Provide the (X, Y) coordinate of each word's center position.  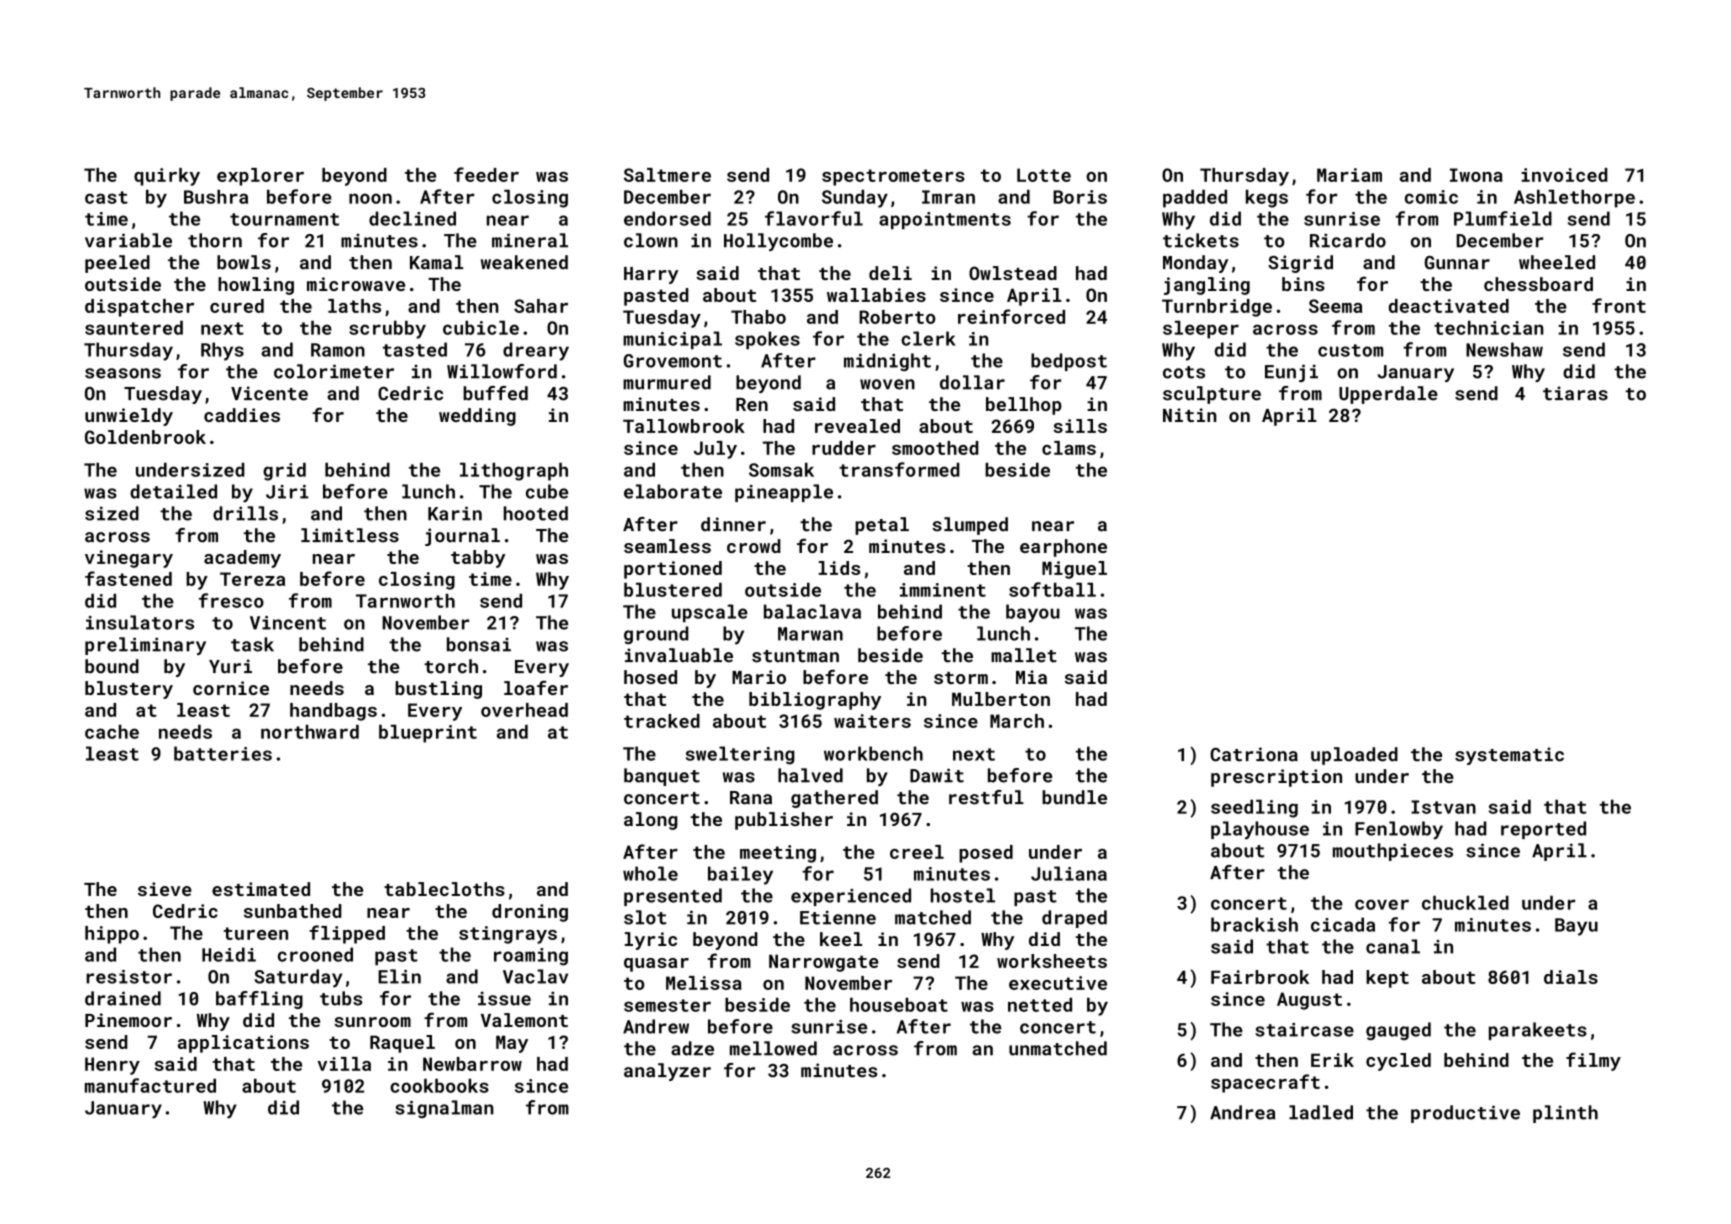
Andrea (1242, 1112)
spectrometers (893, 177)
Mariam (1349, 175)
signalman (444, 1109)
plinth (1565, 1114)
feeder (486, 174)
